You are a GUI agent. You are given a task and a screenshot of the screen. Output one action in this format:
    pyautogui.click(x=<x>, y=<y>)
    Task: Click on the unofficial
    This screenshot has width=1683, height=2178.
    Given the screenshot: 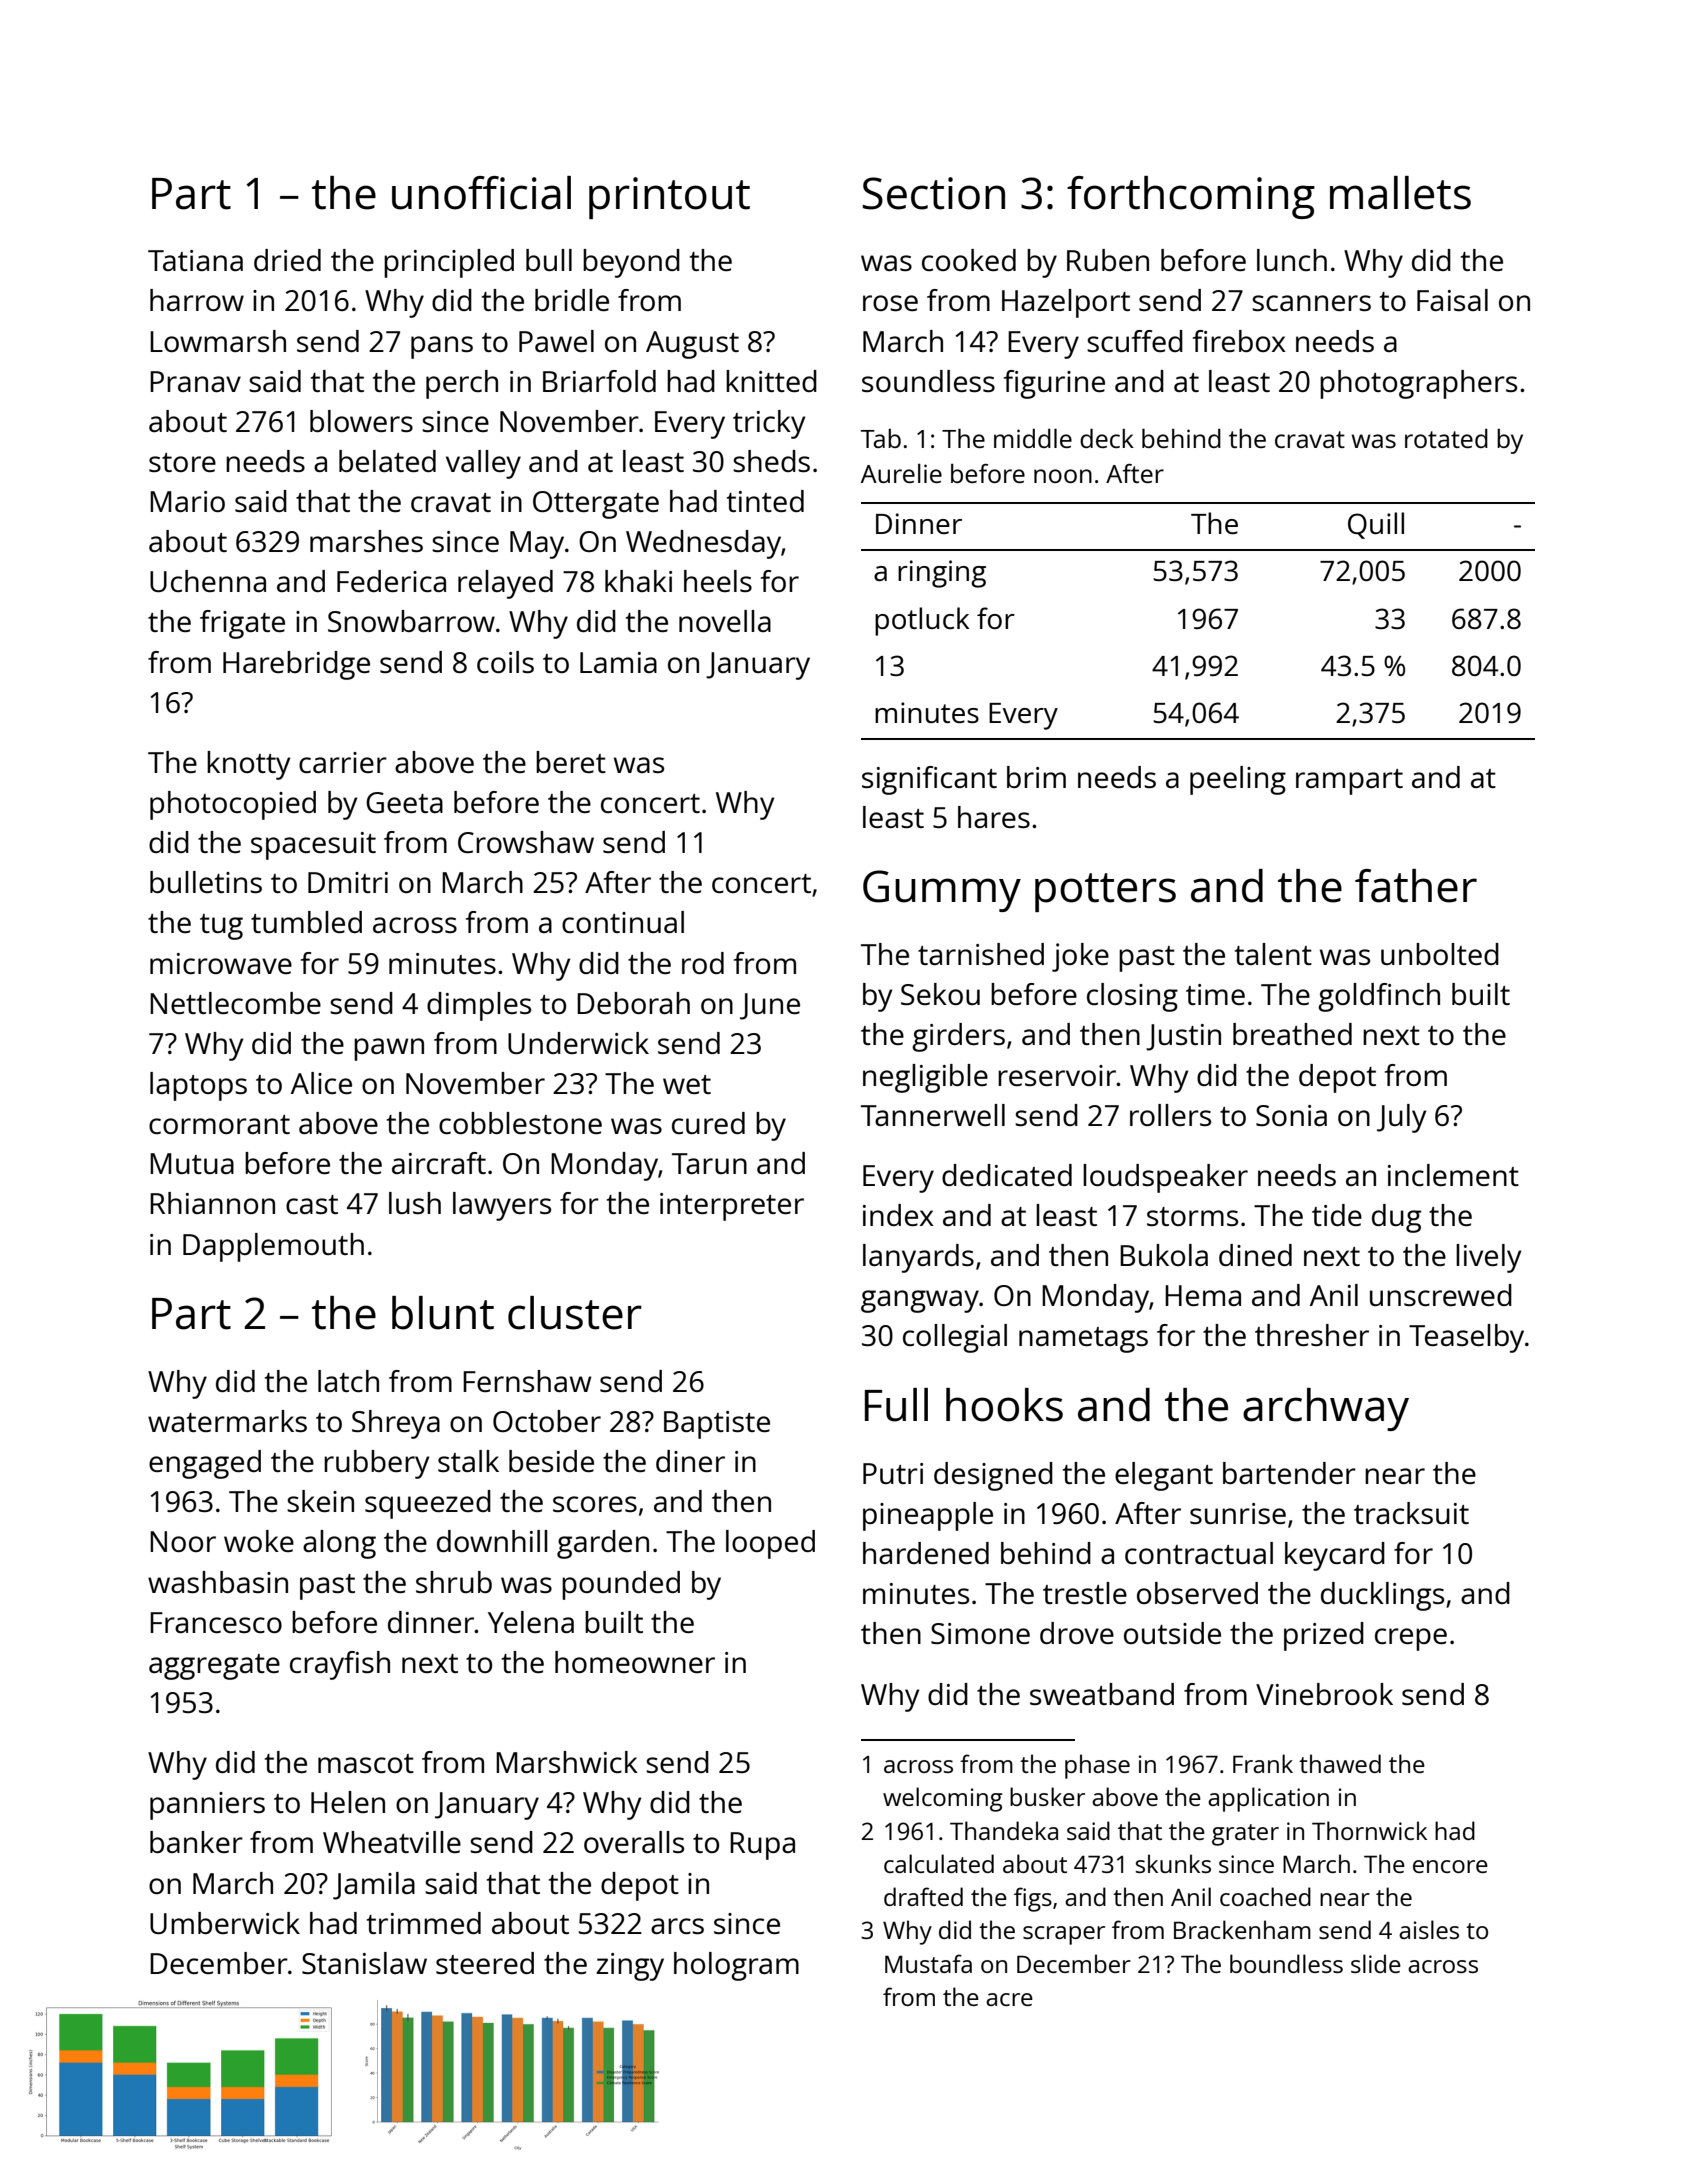 What is the action you would take?
    pyautogui.click(x=481, y=193)
